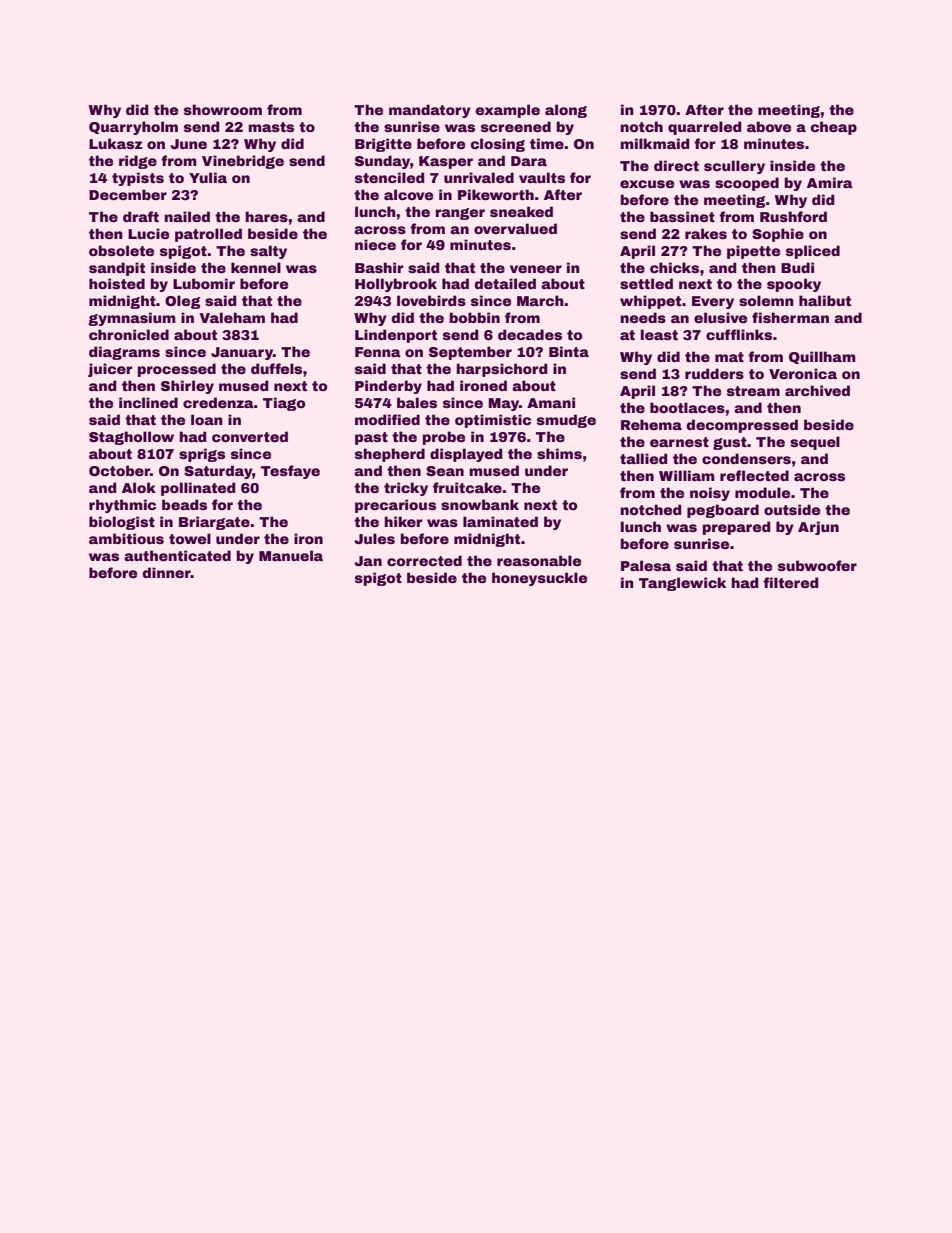  What do you see at coordinates (540, 300) in the page?
I see `March` at bounding box center [540, 300].
